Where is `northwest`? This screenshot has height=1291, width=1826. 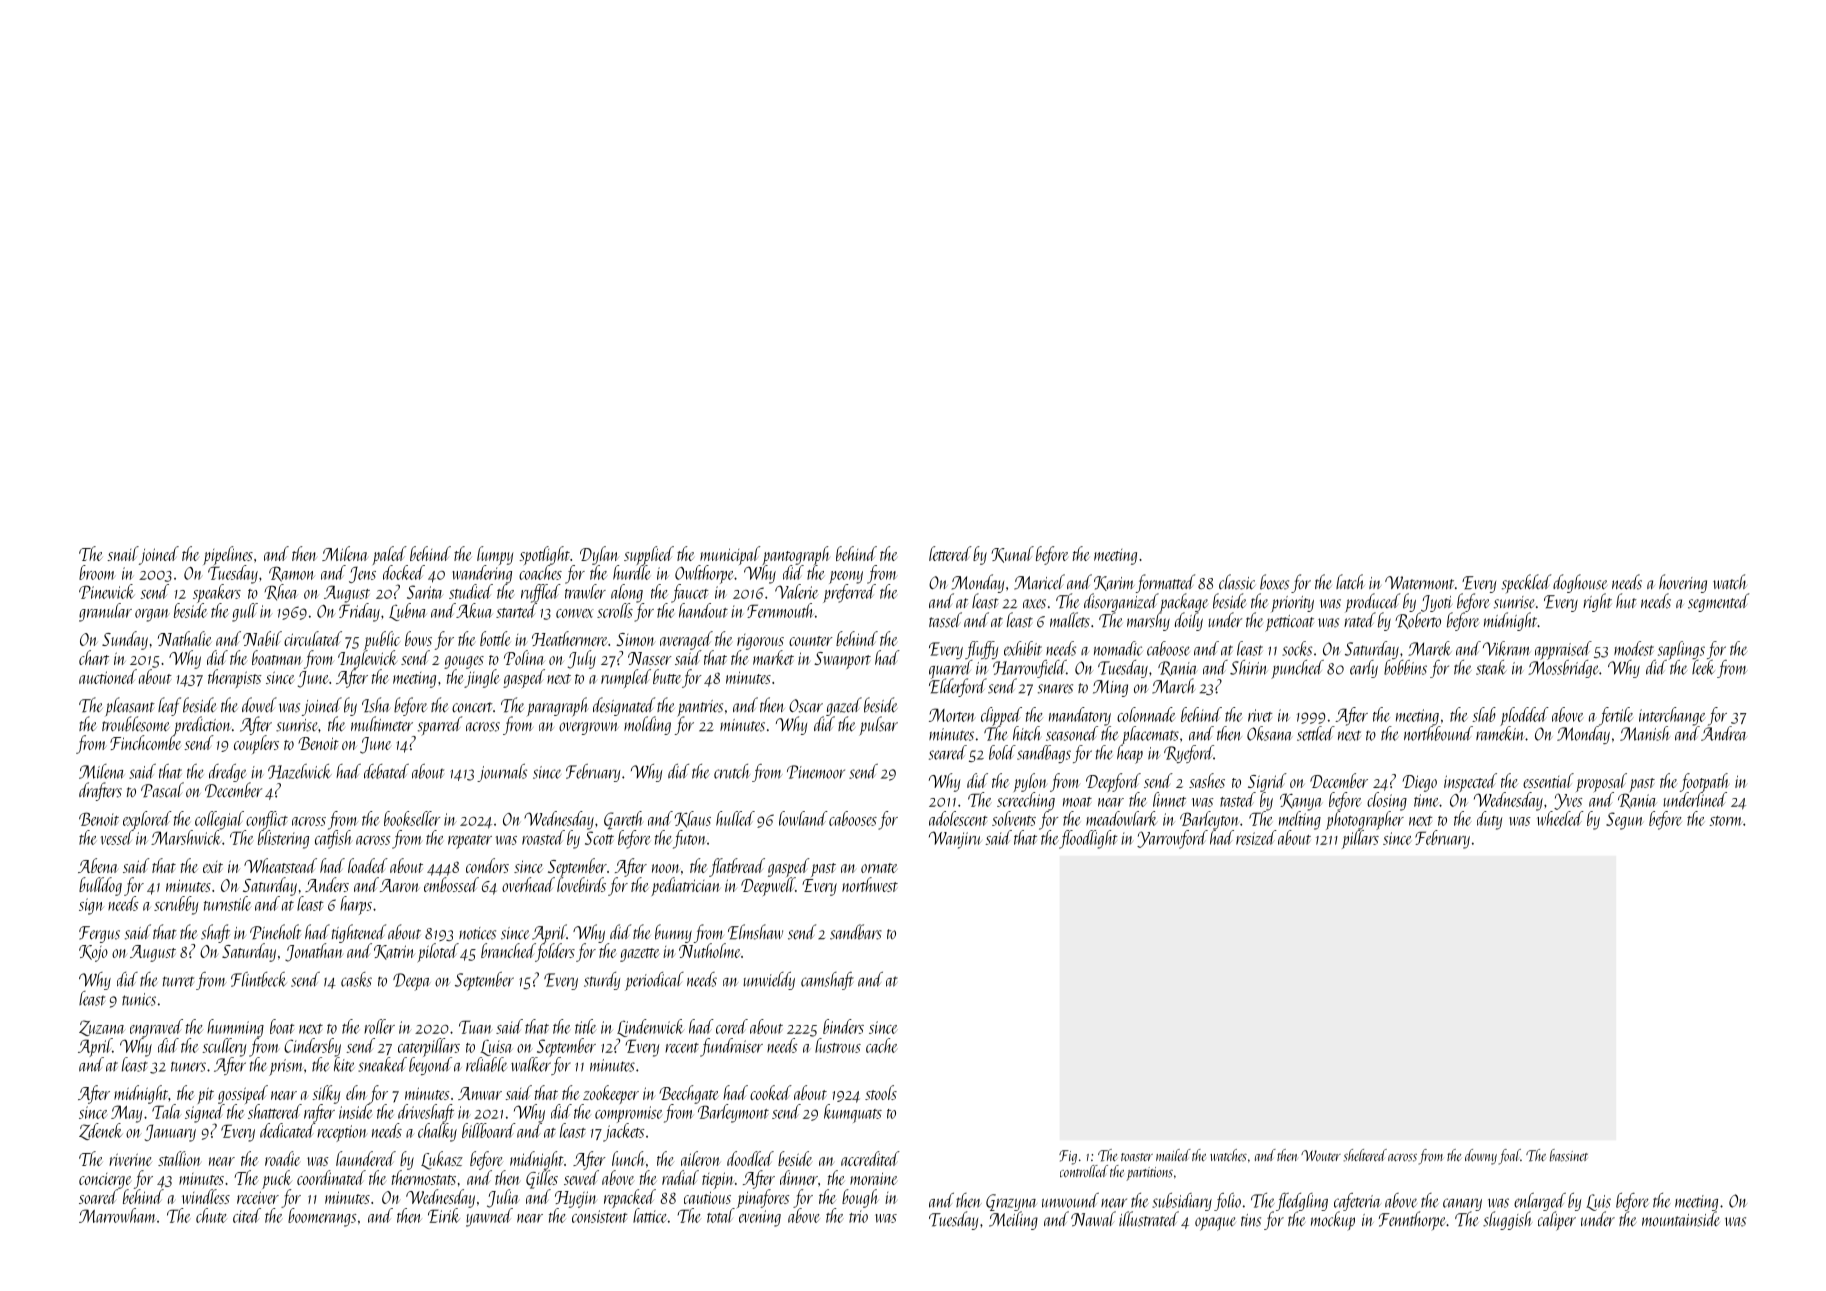 northwest is located at coordinates (870, 884).
